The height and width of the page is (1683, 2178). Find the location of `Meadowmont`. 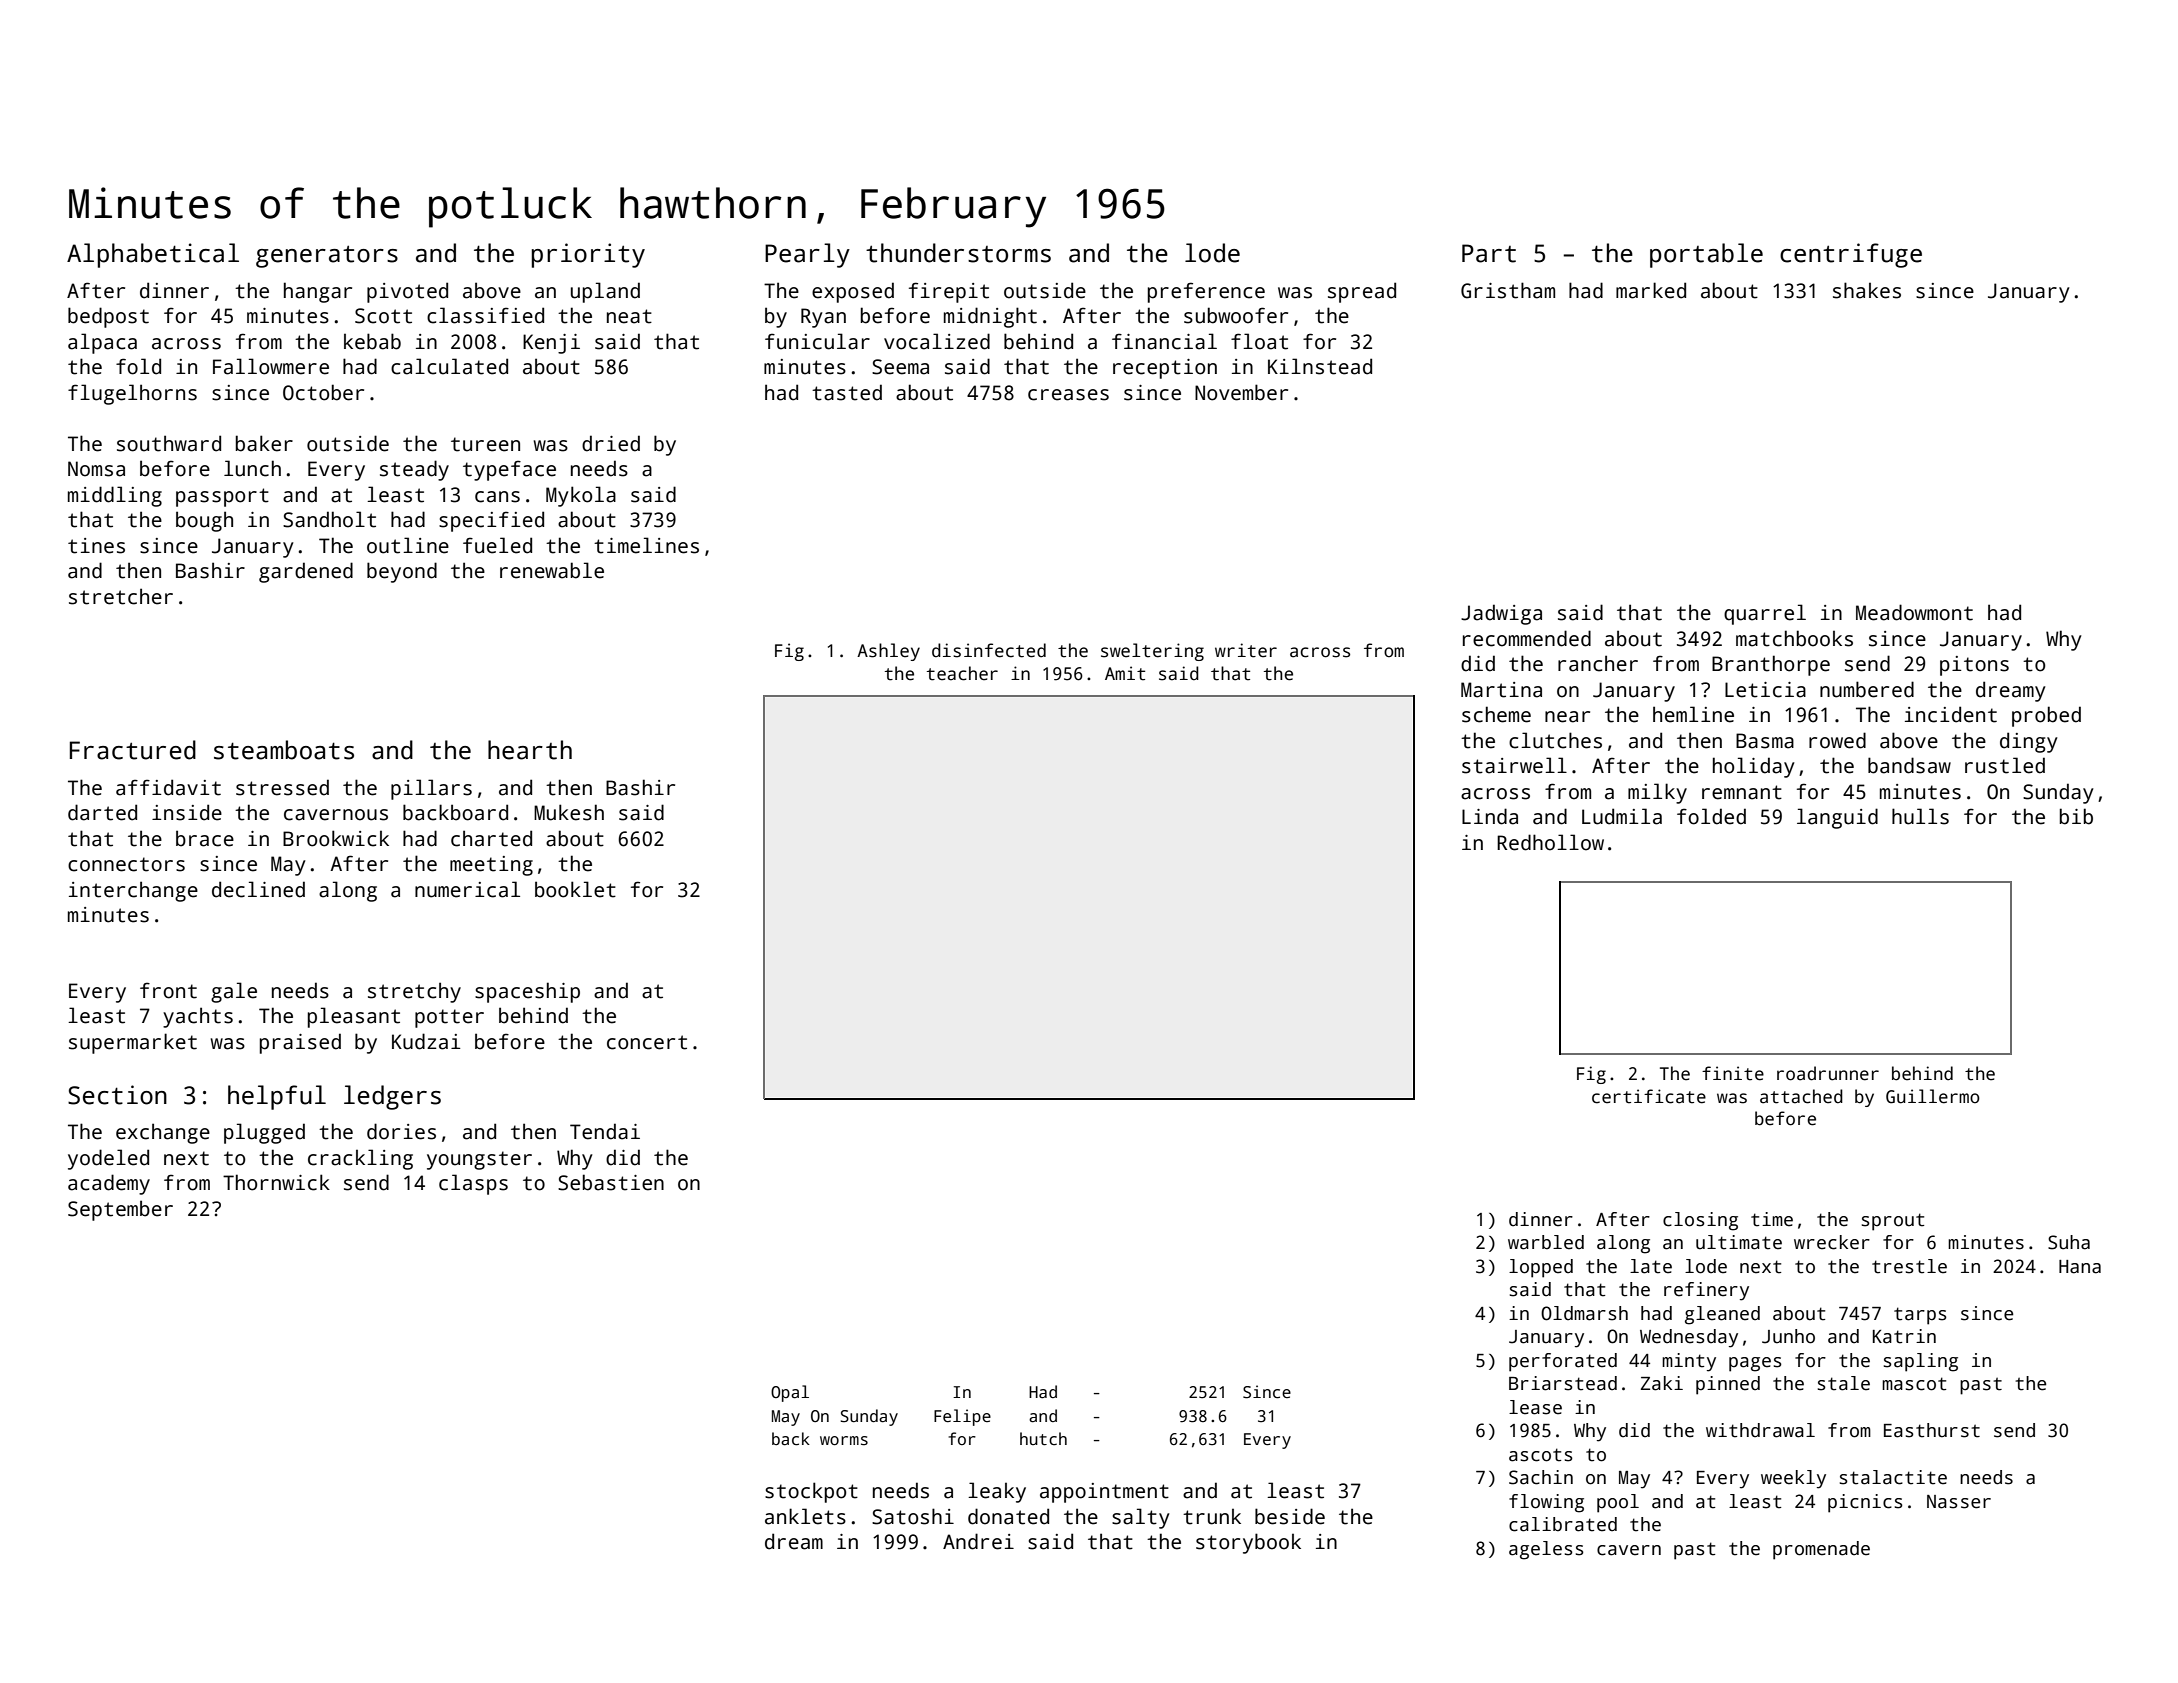

Meadowmont is located at coordinates (1914, 612).
